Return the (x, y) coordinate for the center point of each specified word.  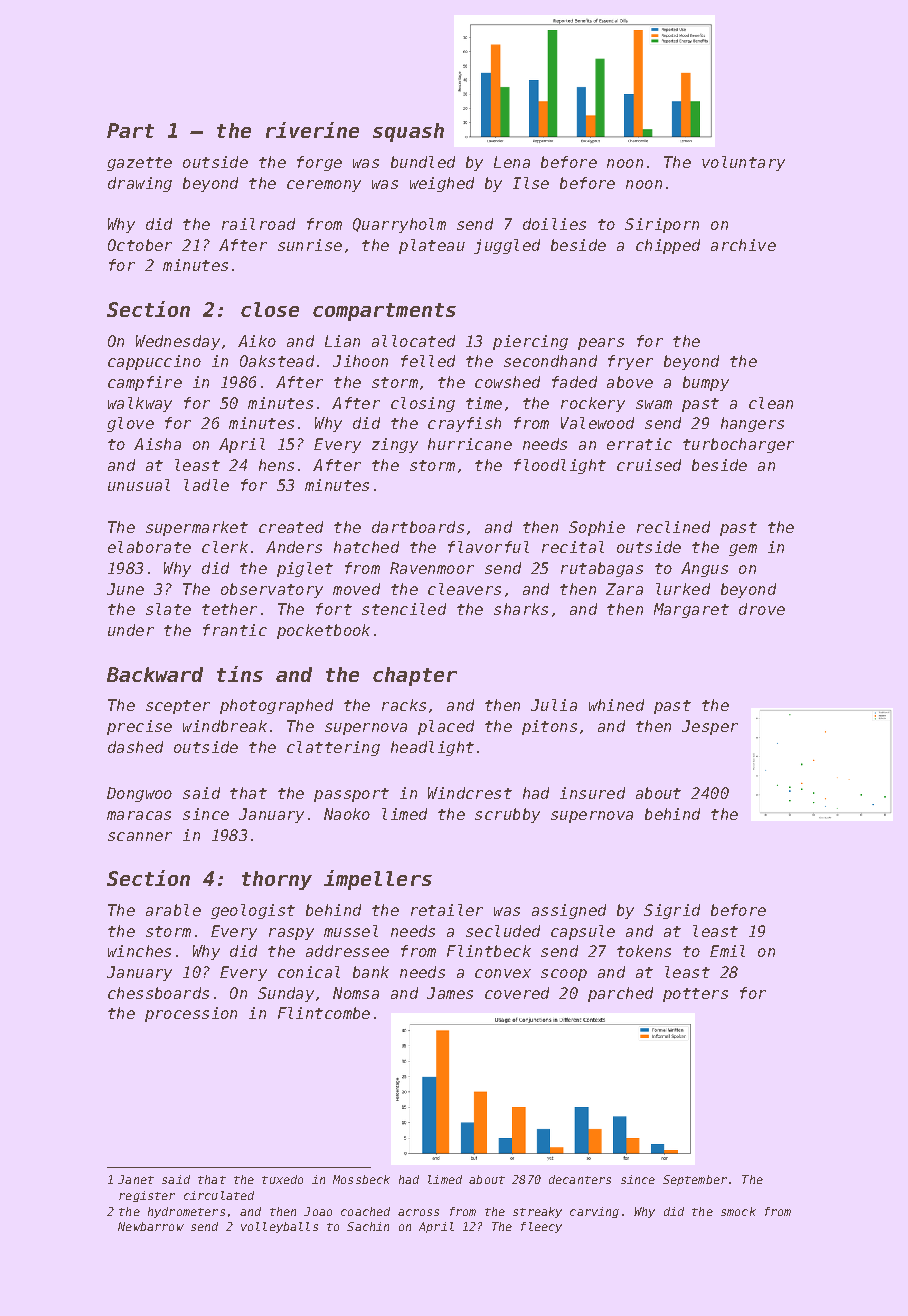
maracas (139, 815)
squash (408, 132)
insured (592, 793)
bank (371, 972)
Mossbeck (361, 1179)
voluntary (743, 163)
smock (738, 1211)
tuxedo (282, 1179)
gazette (139, 164)
